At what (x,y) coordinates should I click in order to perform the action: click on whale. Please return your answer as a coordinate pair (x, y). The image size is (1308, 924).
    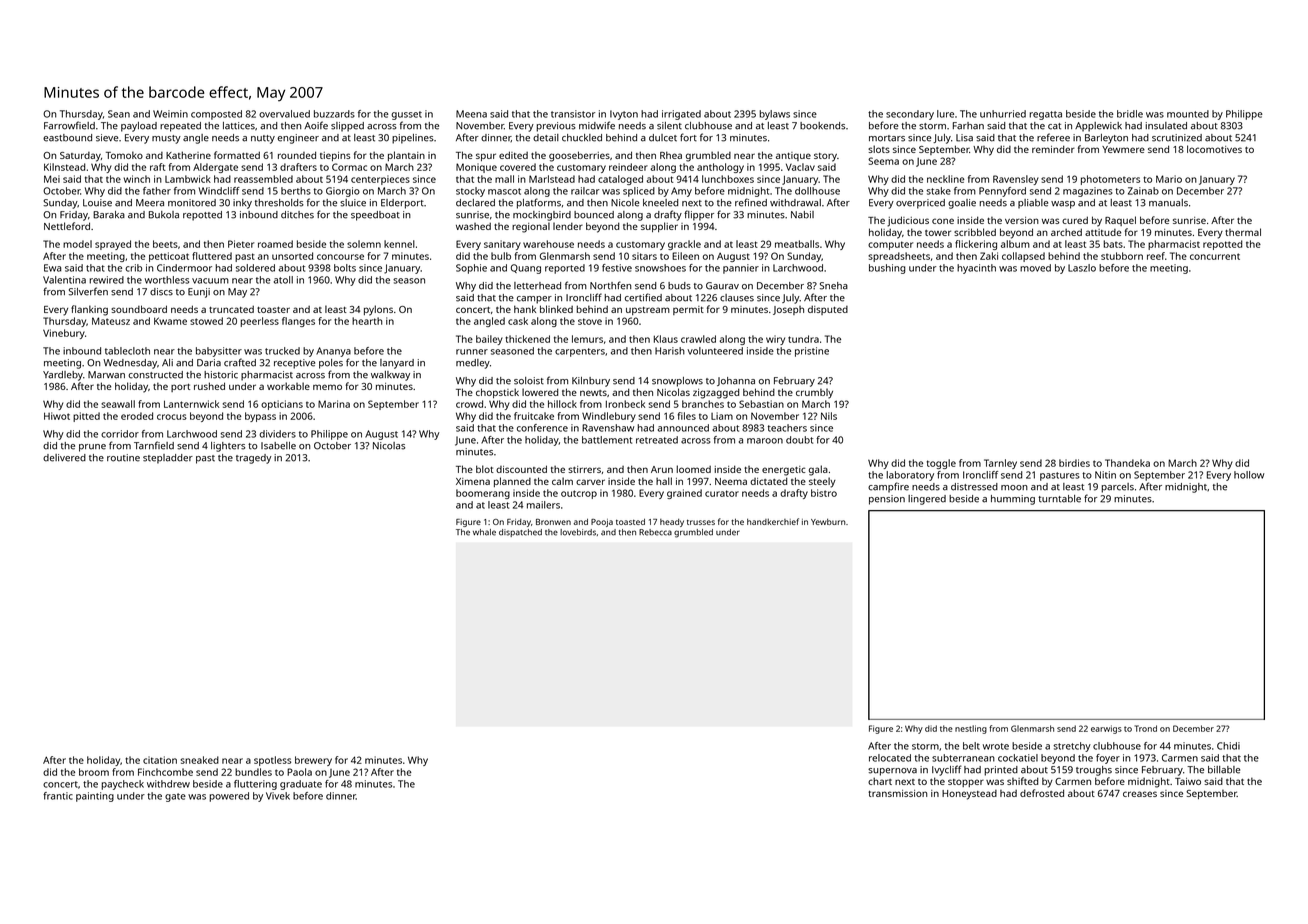
    Looking at the image, I should click on (484, 532).
